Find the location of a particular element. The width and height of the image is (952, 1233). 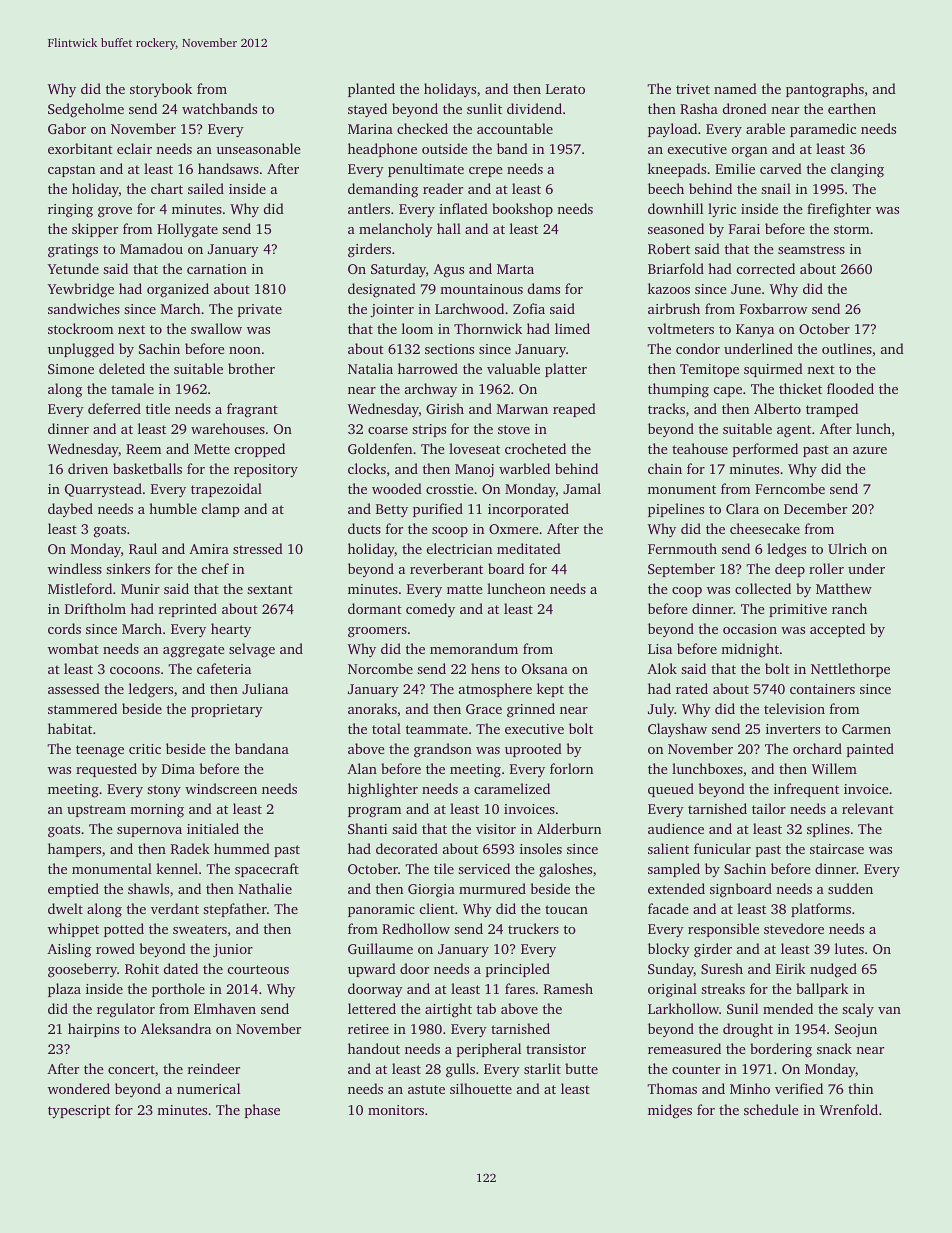

jointer is located at coordinates (392, 310).
